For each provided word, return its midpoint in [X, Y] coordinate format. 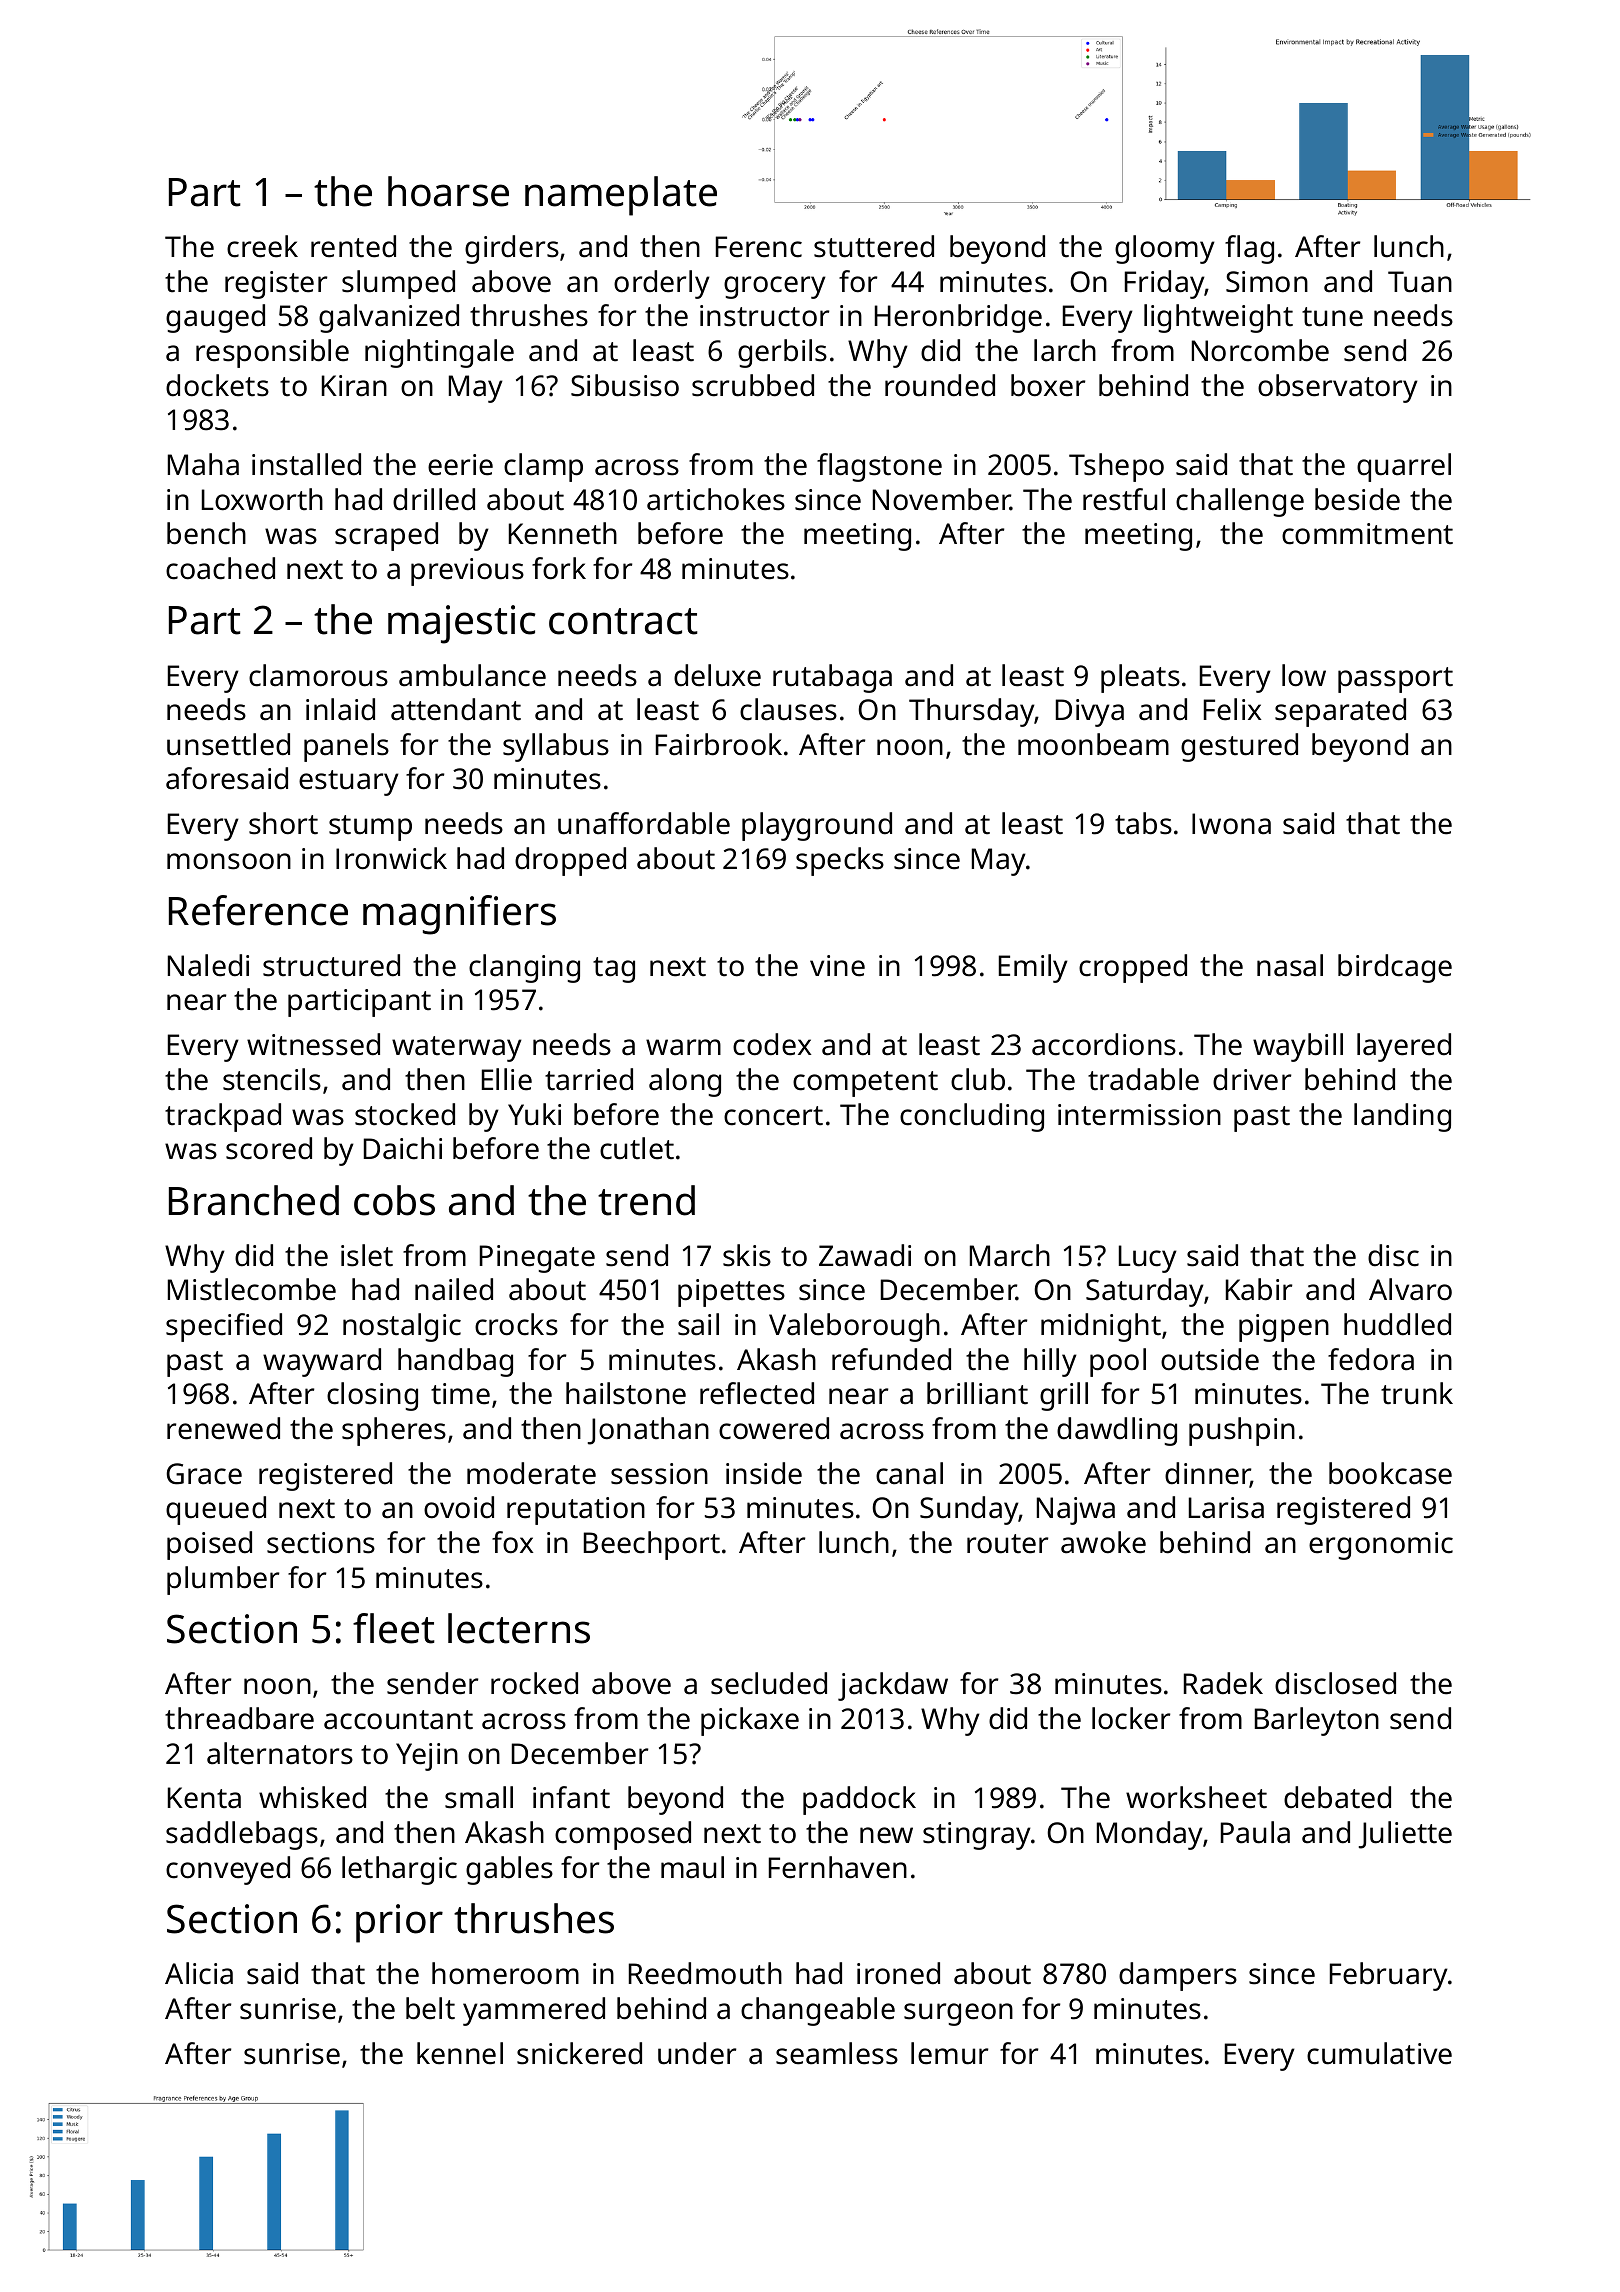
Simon [1267, 282]
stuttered [874, 246]
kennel [460, 2053]
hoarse [448, 191]
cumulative [1379, 2053]
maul [692, 1867]
